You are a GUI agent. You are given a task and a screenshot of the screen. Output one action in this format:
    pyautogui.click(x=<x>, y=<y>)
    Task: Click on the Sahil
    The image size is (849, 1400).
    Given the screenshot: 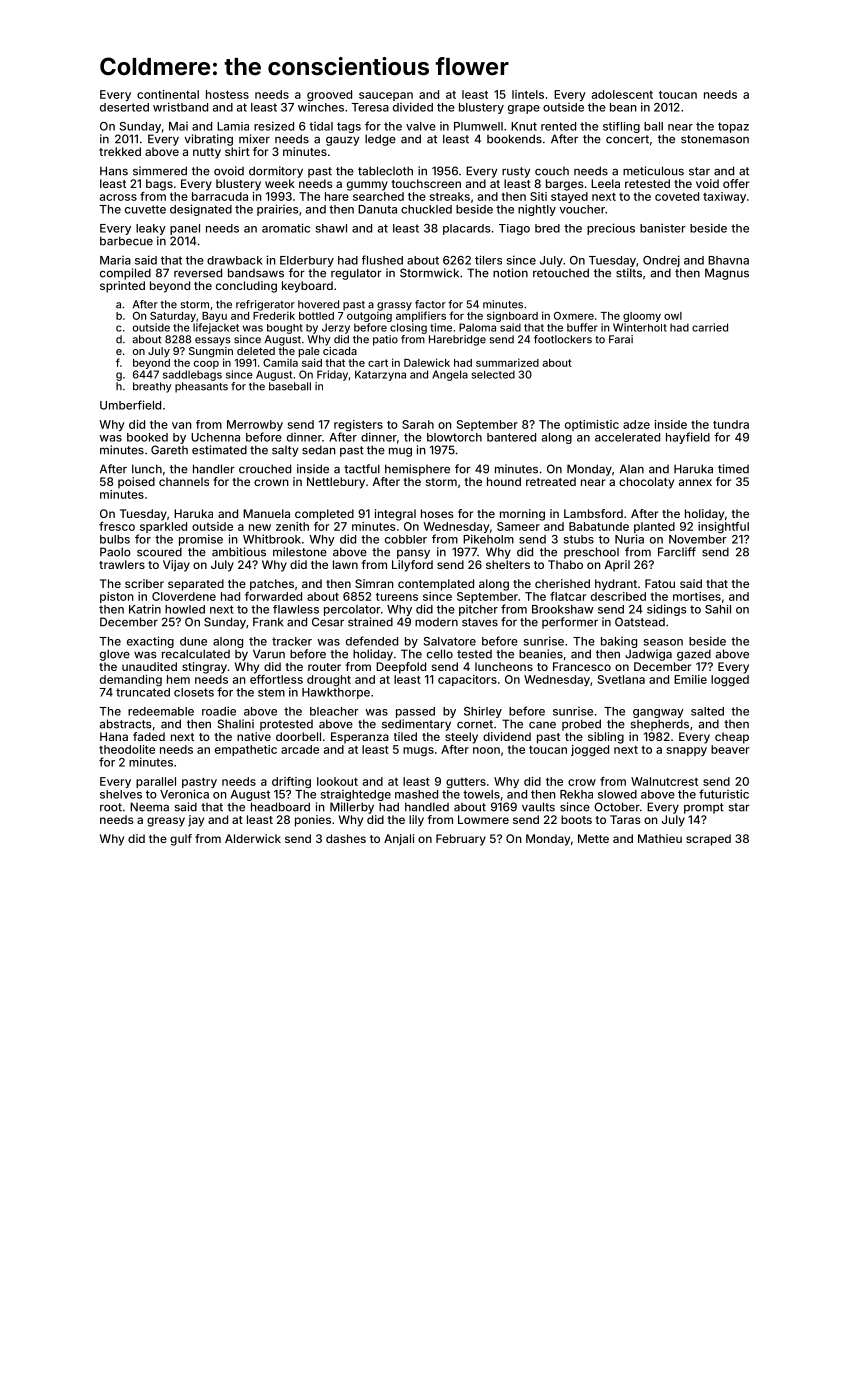 What is the action you would take?
    pyautogui.click(x=718, y=609)
